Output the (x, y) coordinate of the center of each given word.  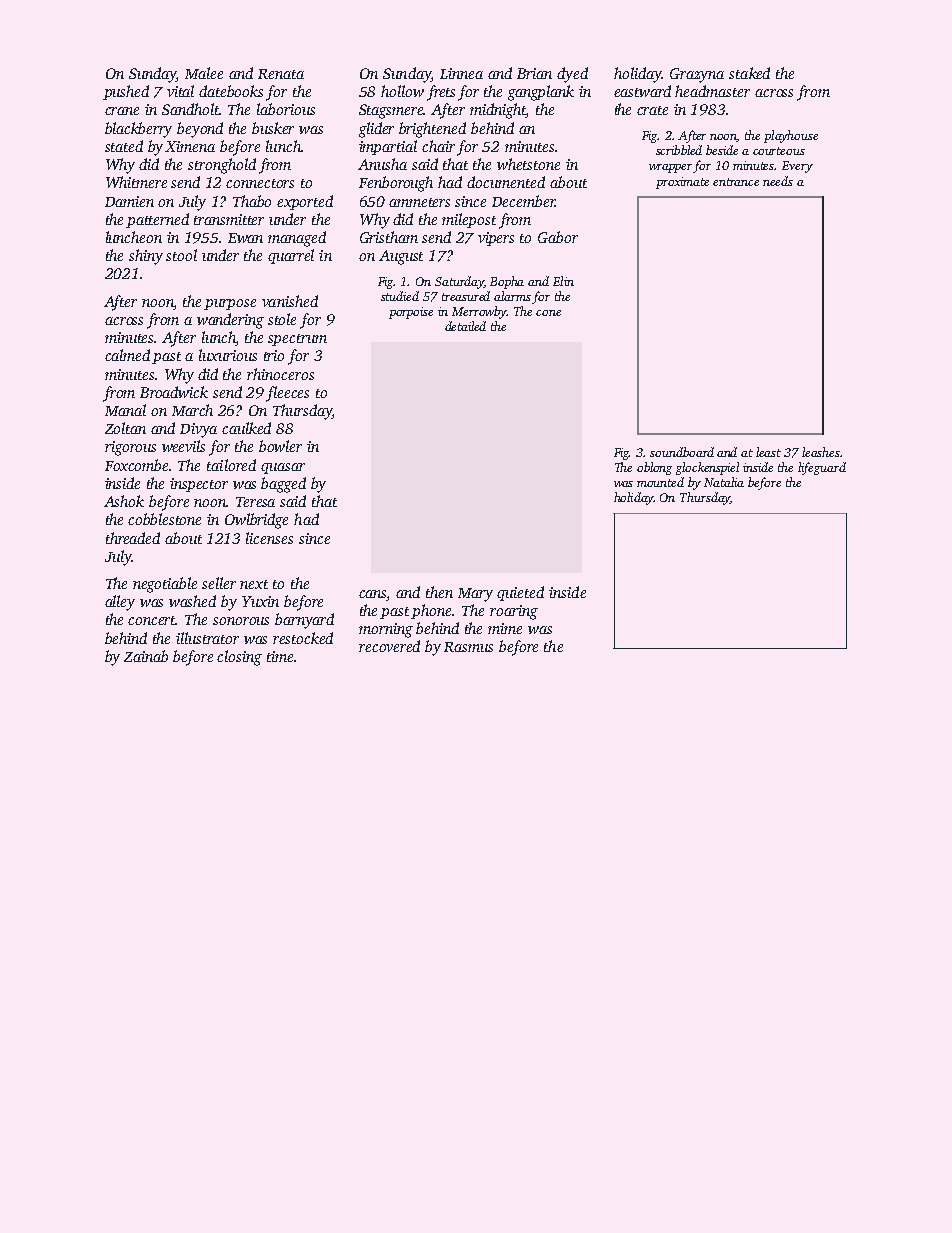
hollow (402, 91)
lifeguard (822, 468)
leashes (821, 452)
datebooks (231, 91)
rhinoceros (280, 374)
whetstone (528, 164)
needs (778, 181)
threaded (133, 538)
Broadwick (174, 392)
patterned (157, 220)
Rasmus (468, 647)
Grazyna (697, 75)
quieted (520, 593)
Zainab (146, 656)
